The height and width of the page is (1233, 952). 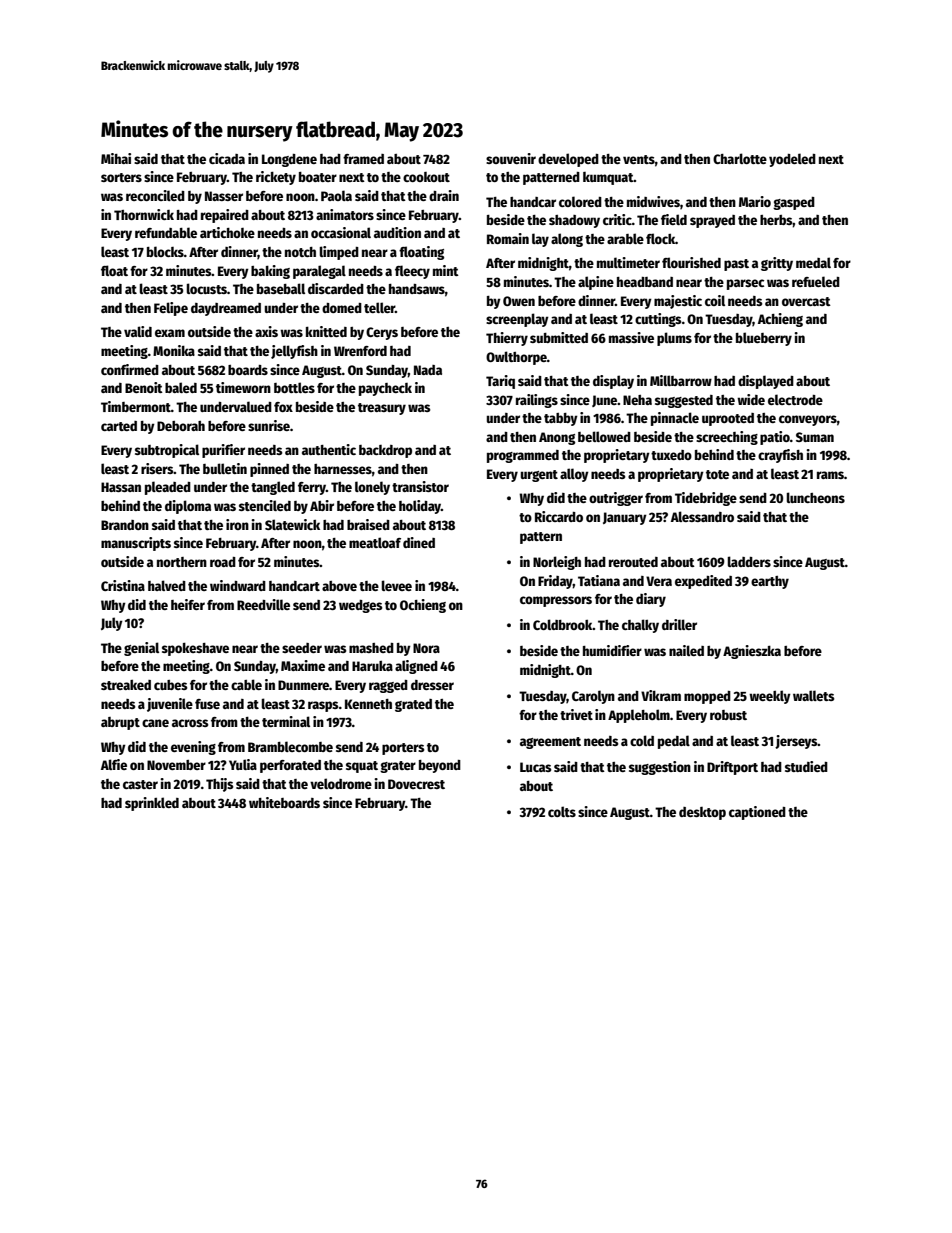 What do you see at coordinates (375, 542) in the page?
I see `meatloaf` at bounding box center [375, 542].
